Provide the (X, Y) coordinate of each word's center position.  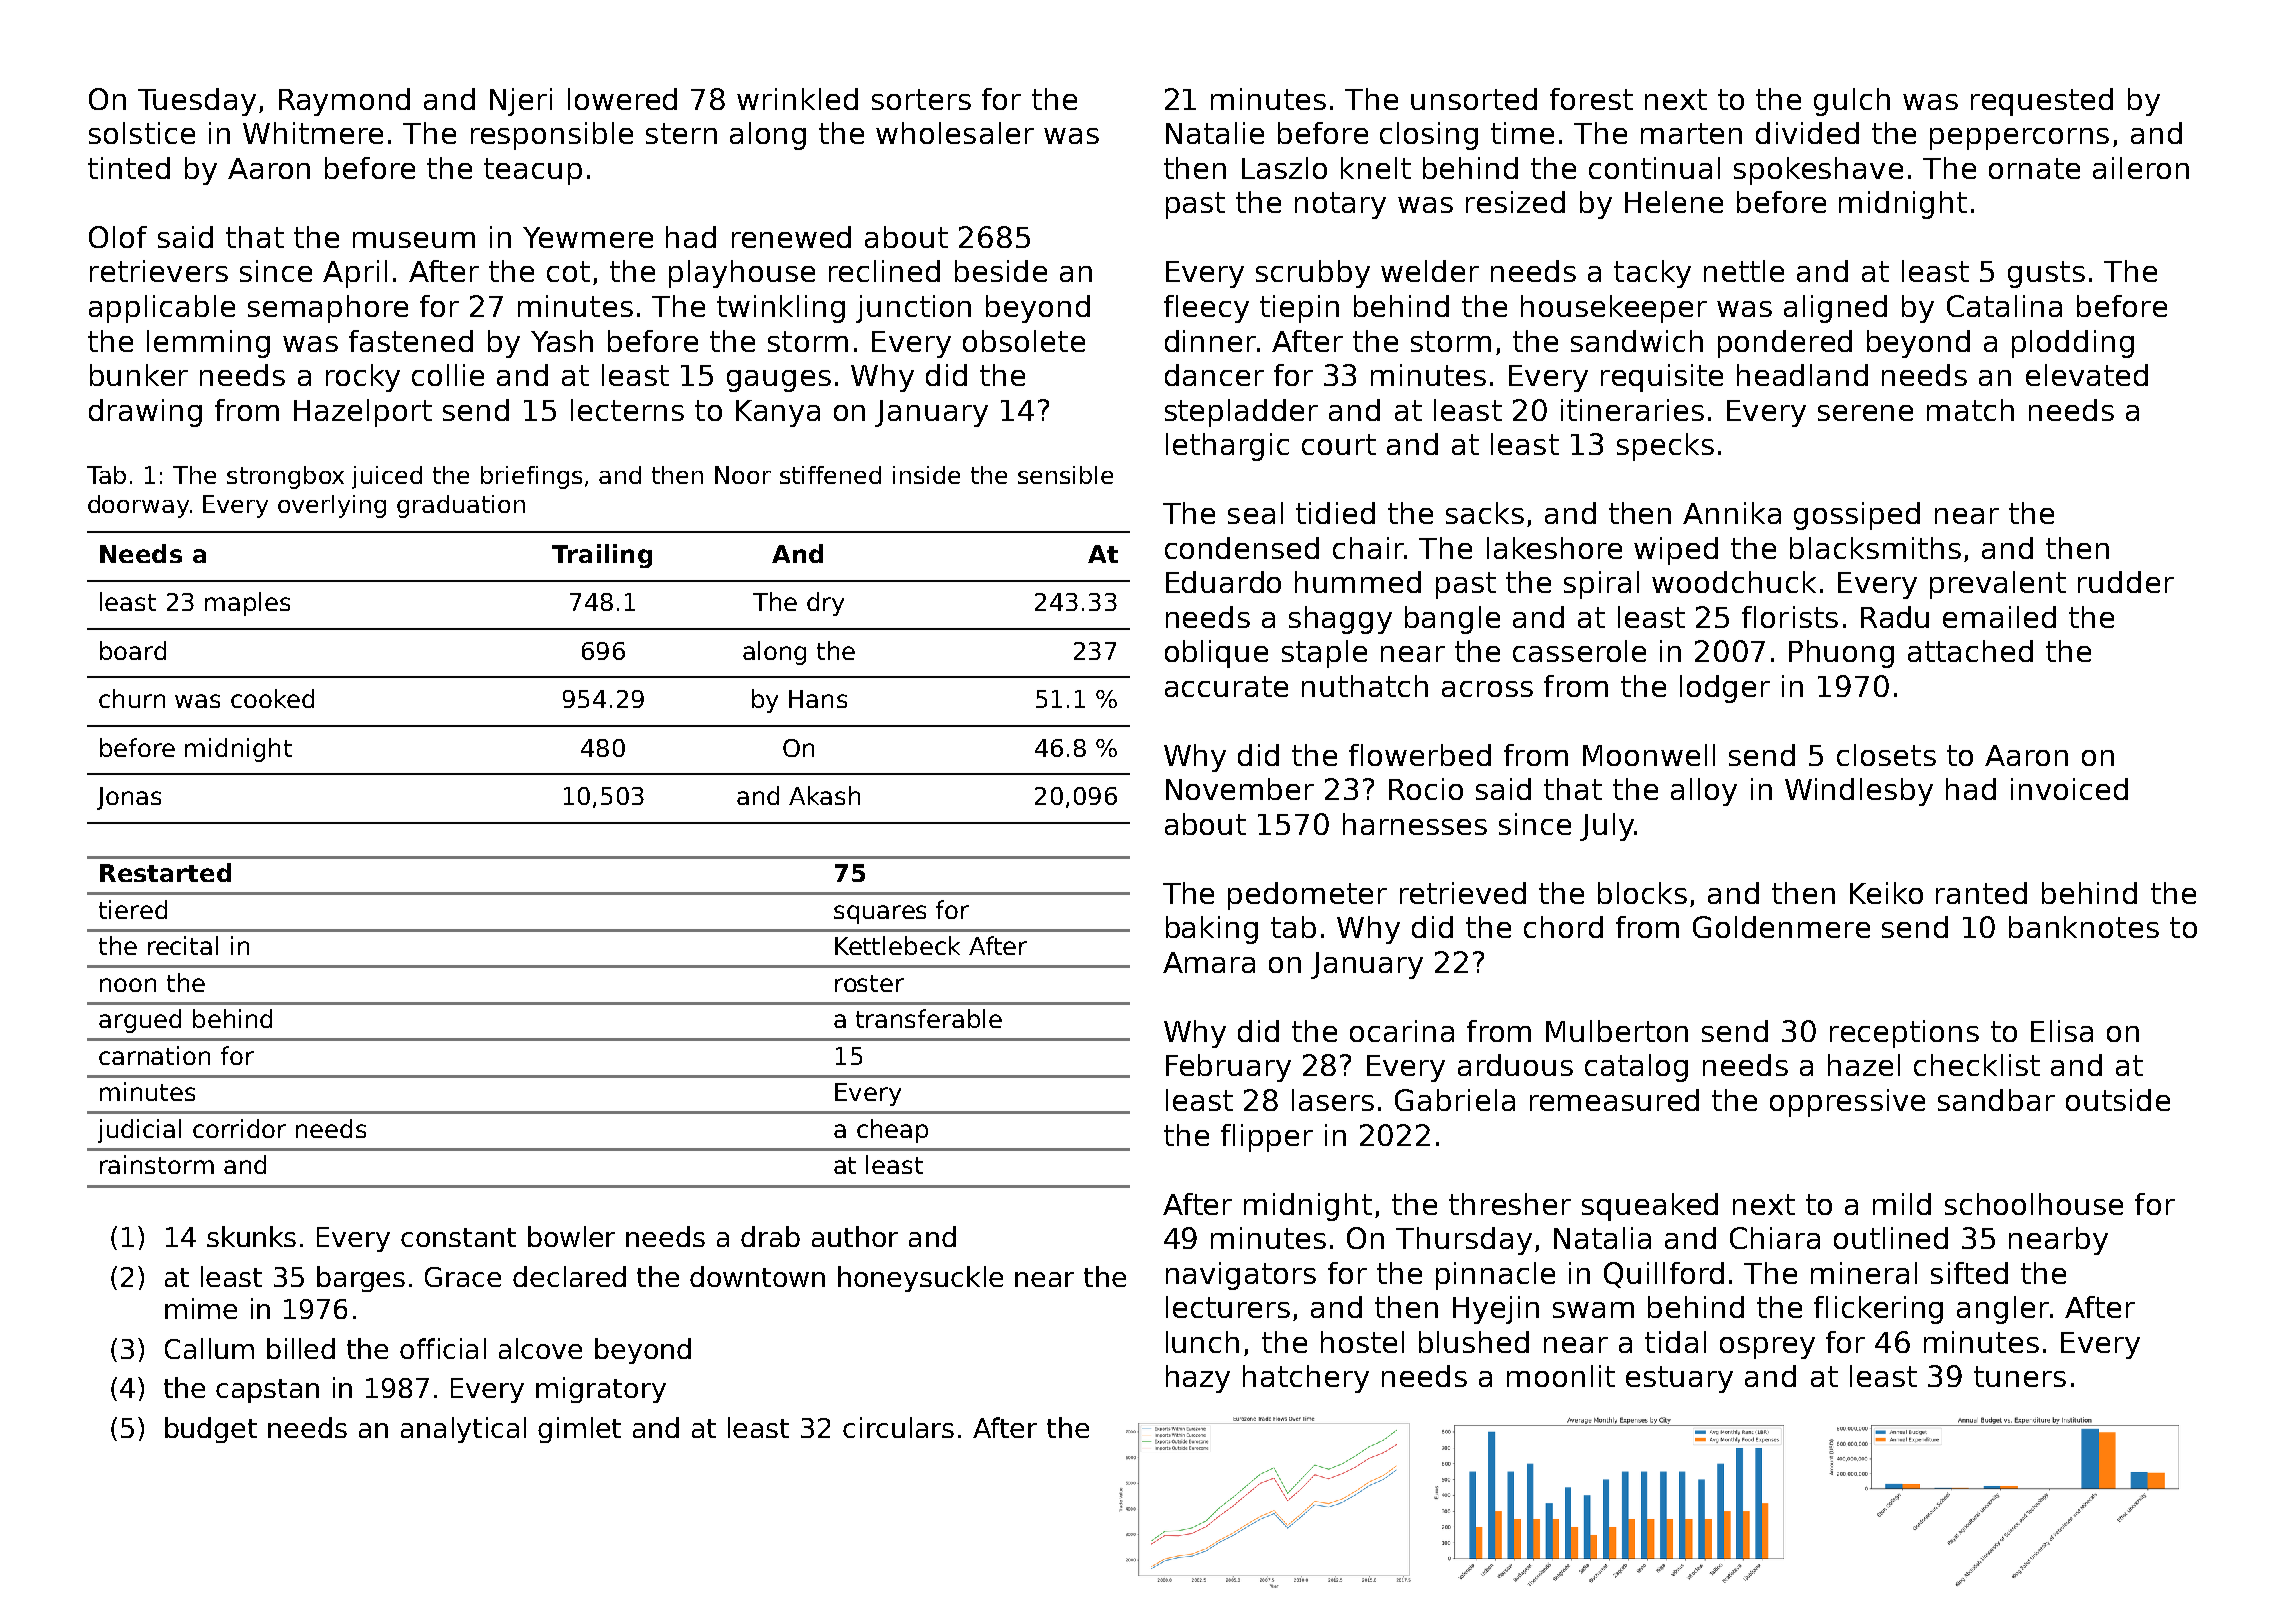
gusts (2046, 274)
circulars (898, 1427)
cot (568, 271)
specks (1665, 447)
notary (1340, 205)
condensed (1242, 548)
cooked (272, 698)
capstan (267, 1391)
